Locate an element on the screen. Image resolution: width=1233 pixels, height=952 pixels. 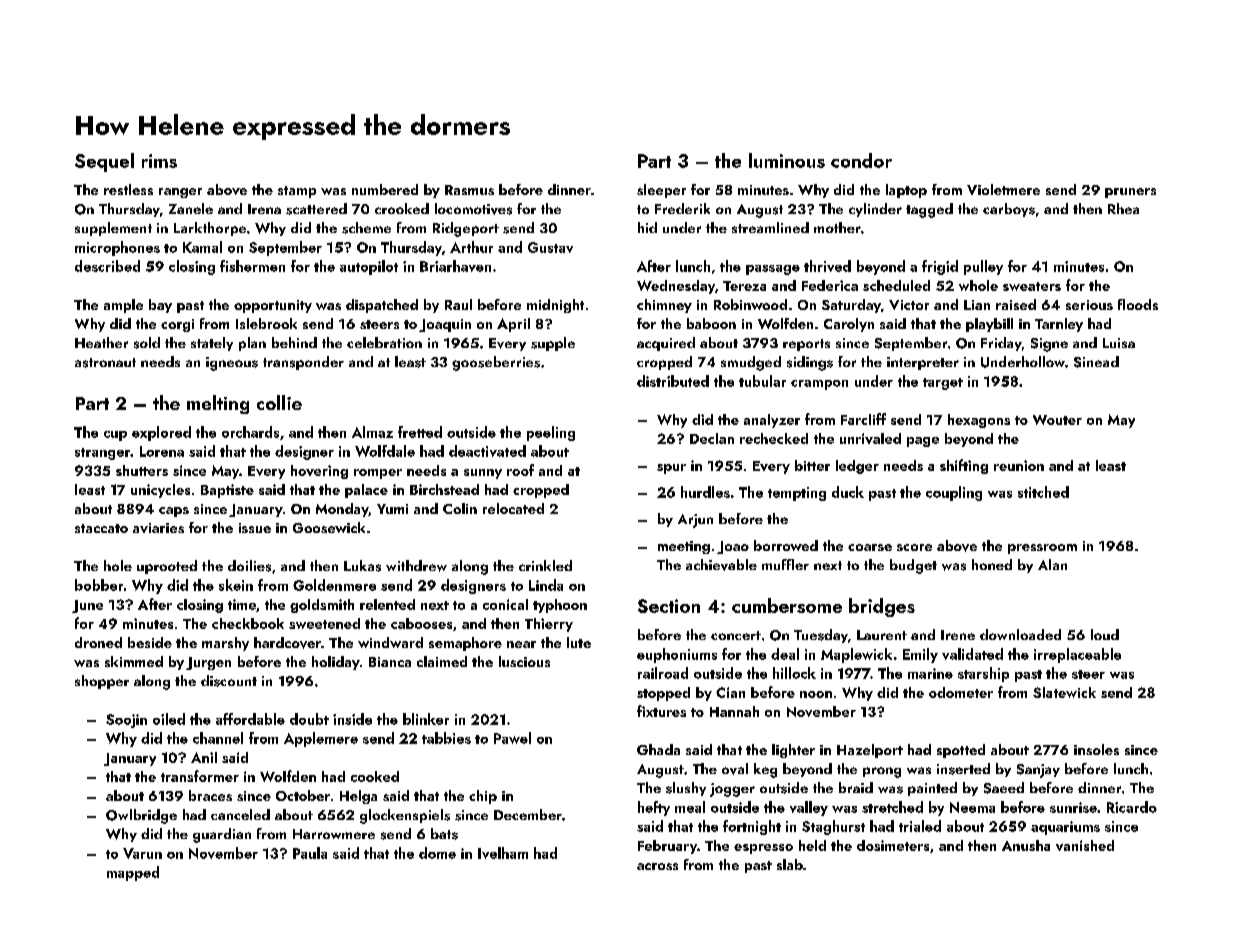
Rasmus is located at coordinates (469, 190).
